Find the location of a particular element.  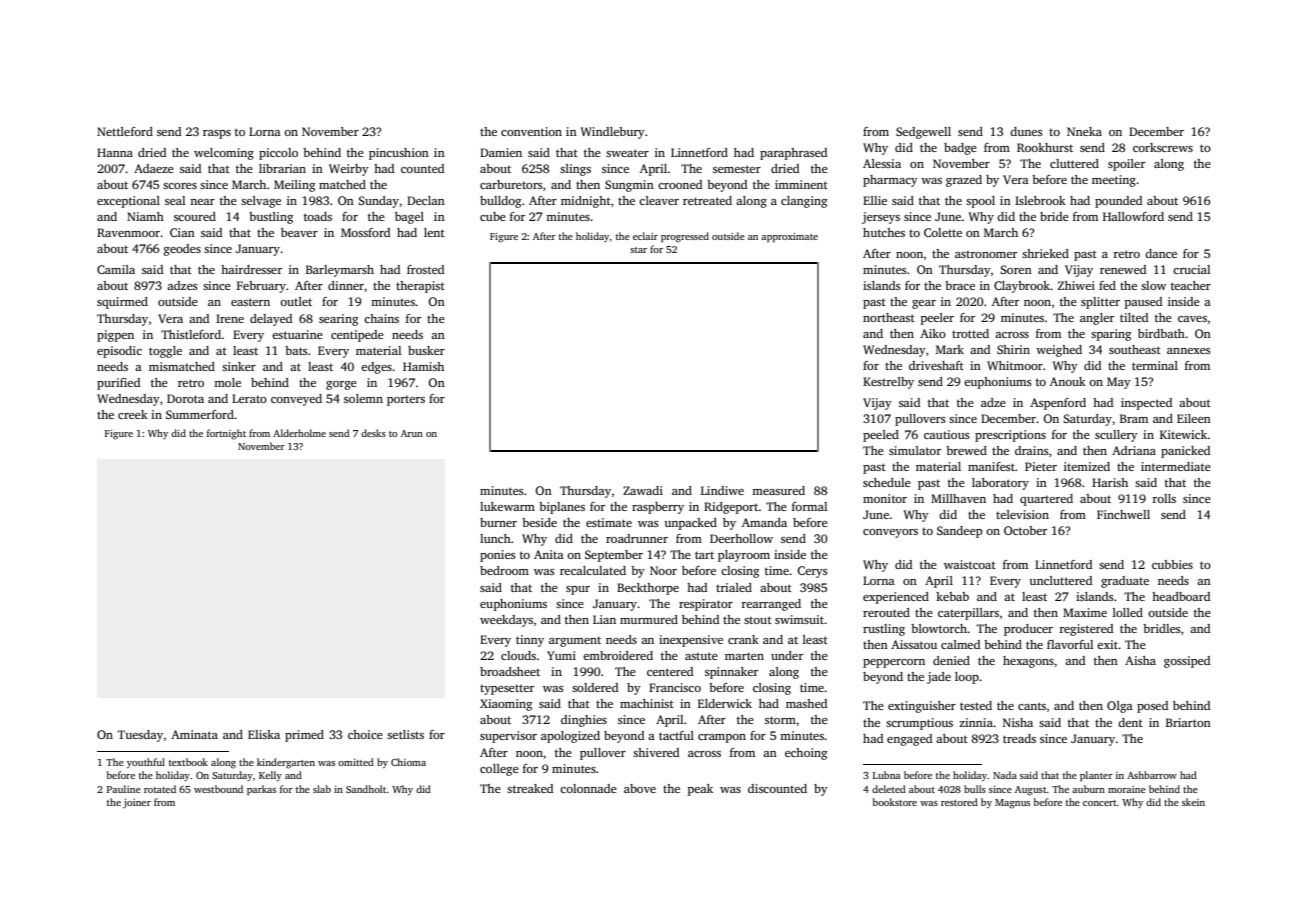

lunch is located at coordinates (495, 538).
